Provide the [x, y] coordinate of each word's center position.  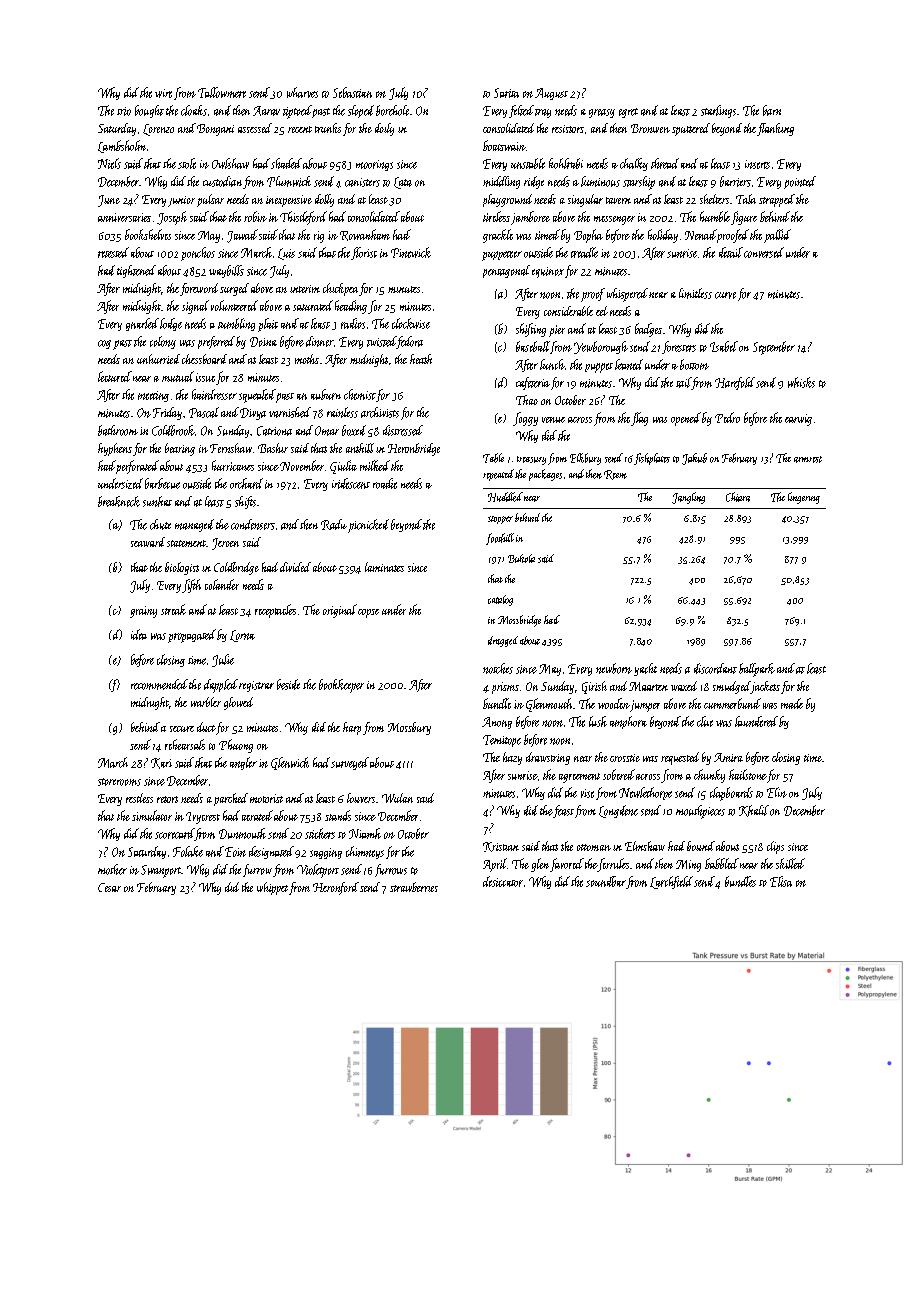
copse [368, 613]
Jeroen [225, 544]
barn [772, 110]
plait [268, 325]
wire [163, 93]
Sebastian [352, 92]
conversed [764, 252]
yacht [645, 669]
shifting [531, 330]
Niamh [365, 833]
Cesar [109, 887]
